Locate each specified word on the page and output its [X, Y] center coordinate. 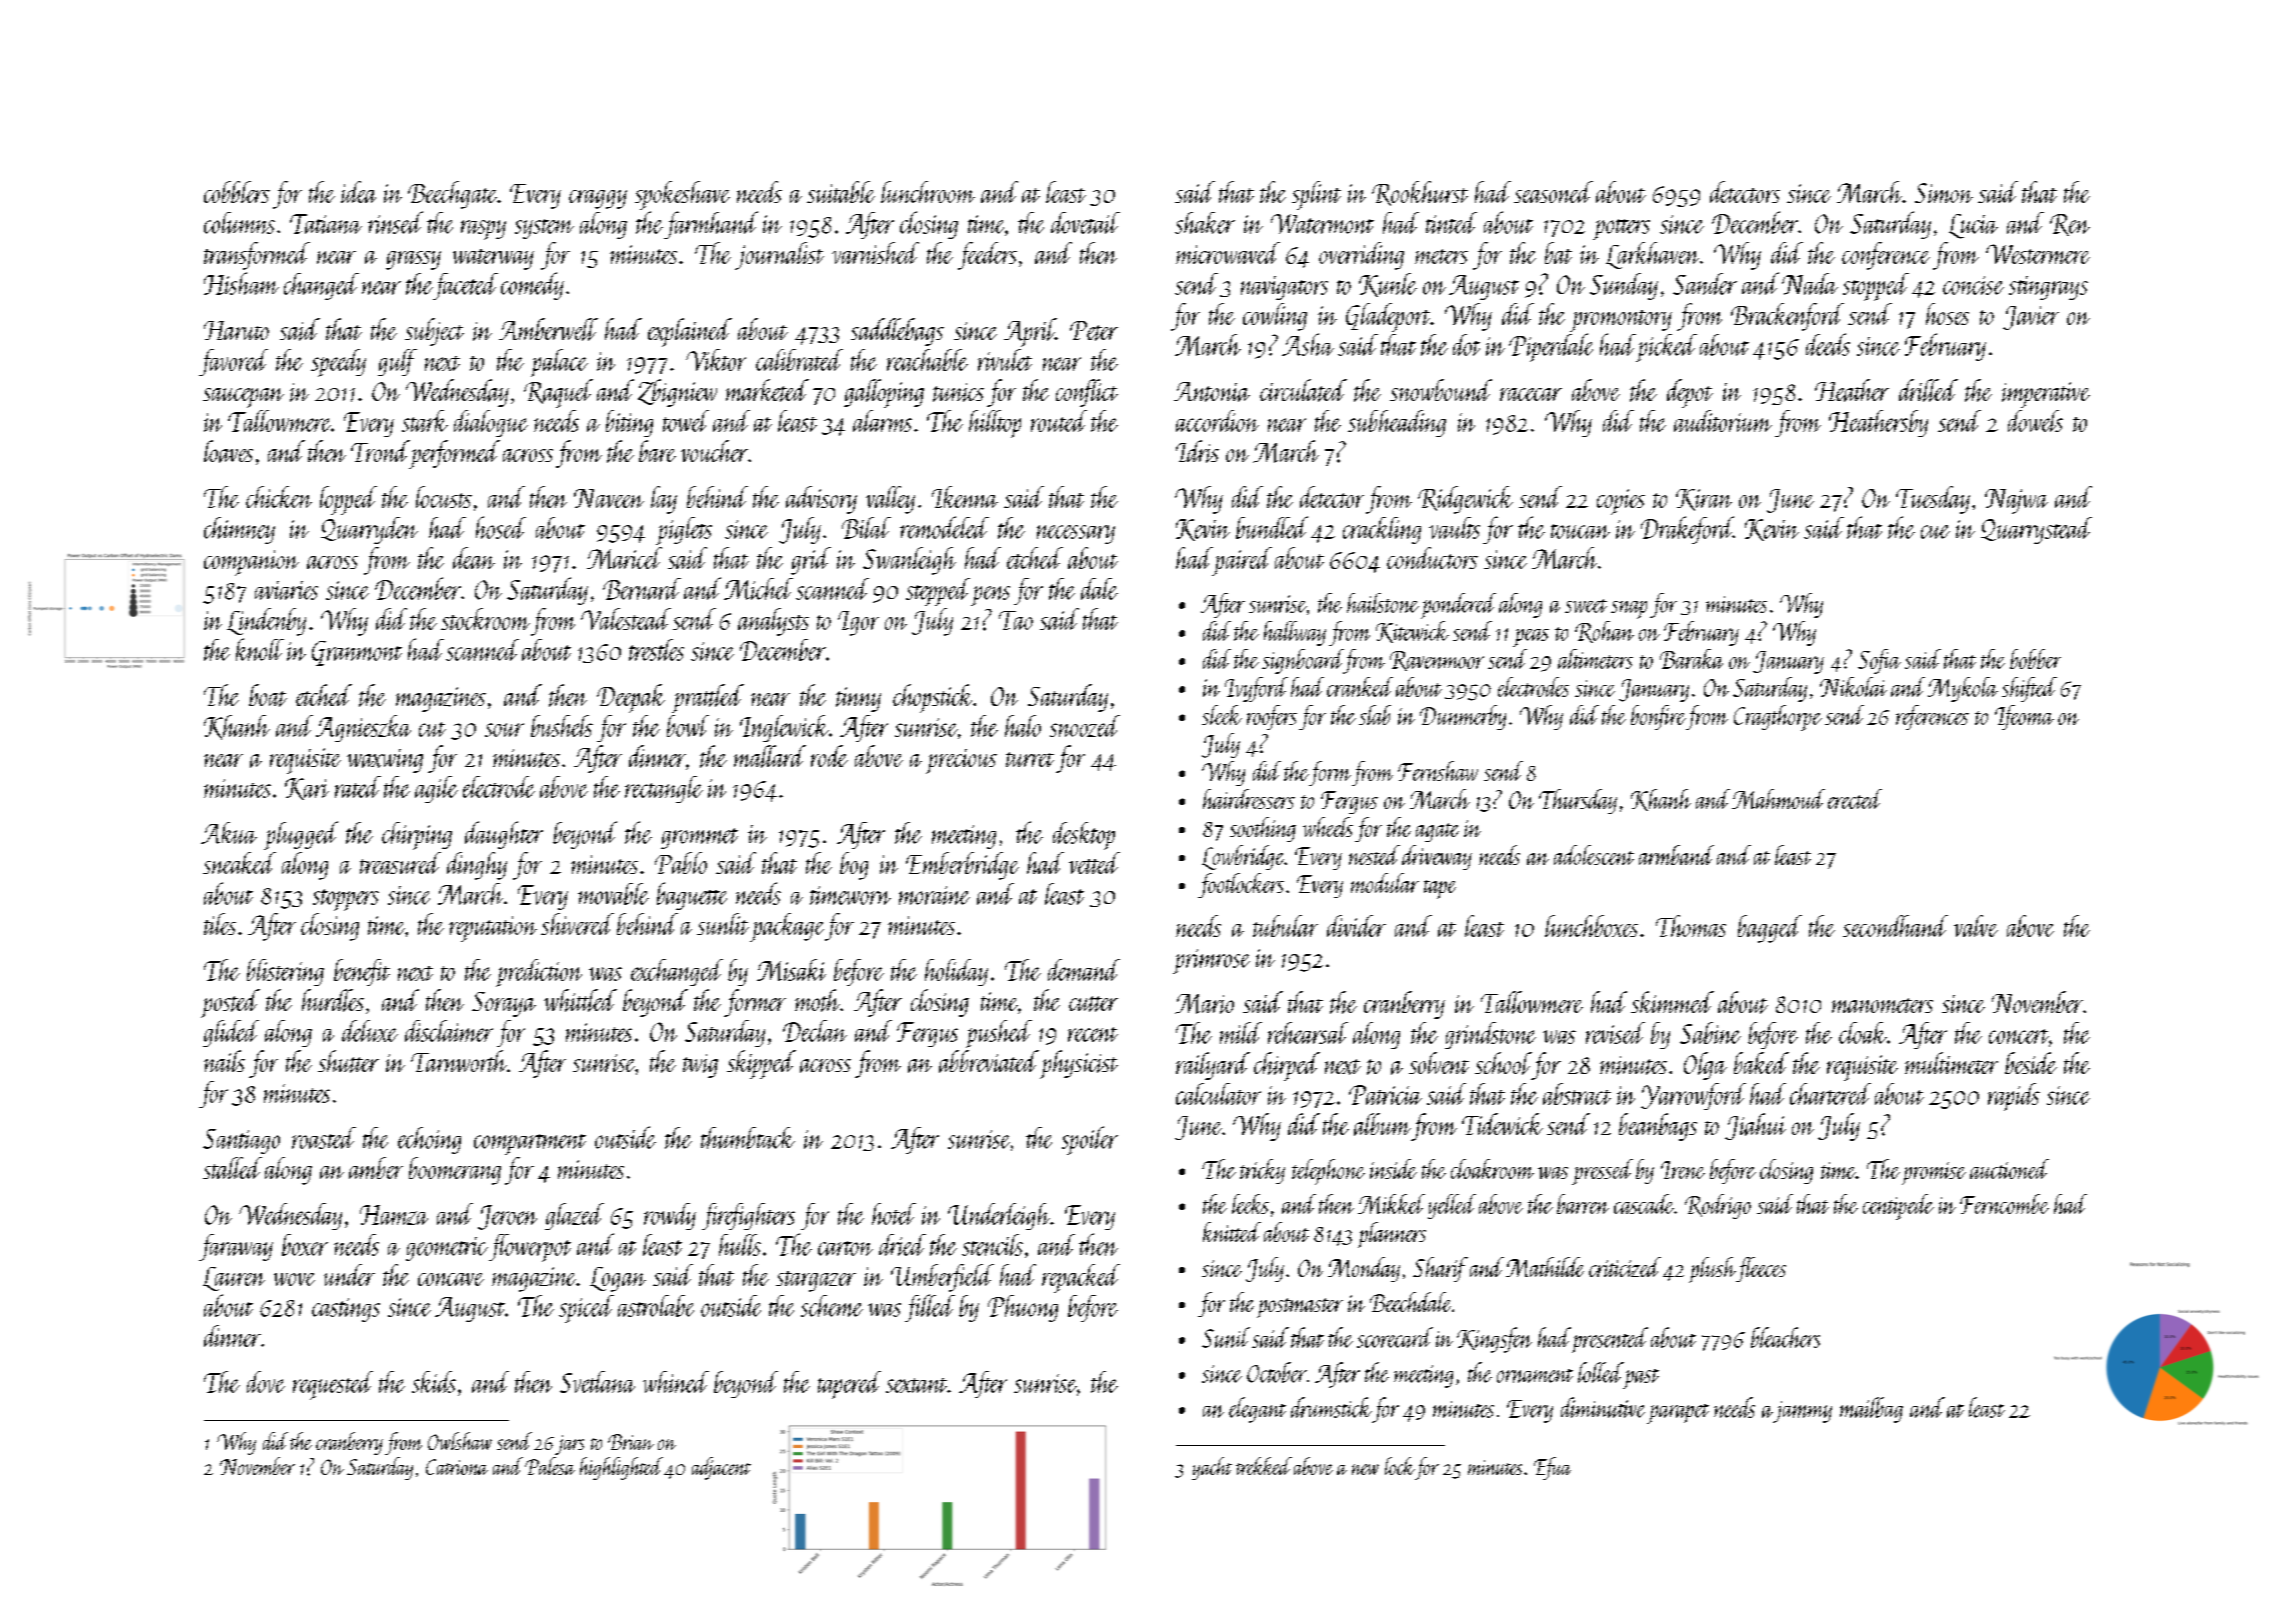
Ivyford [1256, 689]
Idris [1197, 451]
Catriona [457, 1467]
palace [559, 363]
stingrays [2048, 288]
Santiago [241, 1141]
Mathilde [1545, 1267]
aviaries [286, 590]
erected [1855, 799]
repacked [1081, 1278]
